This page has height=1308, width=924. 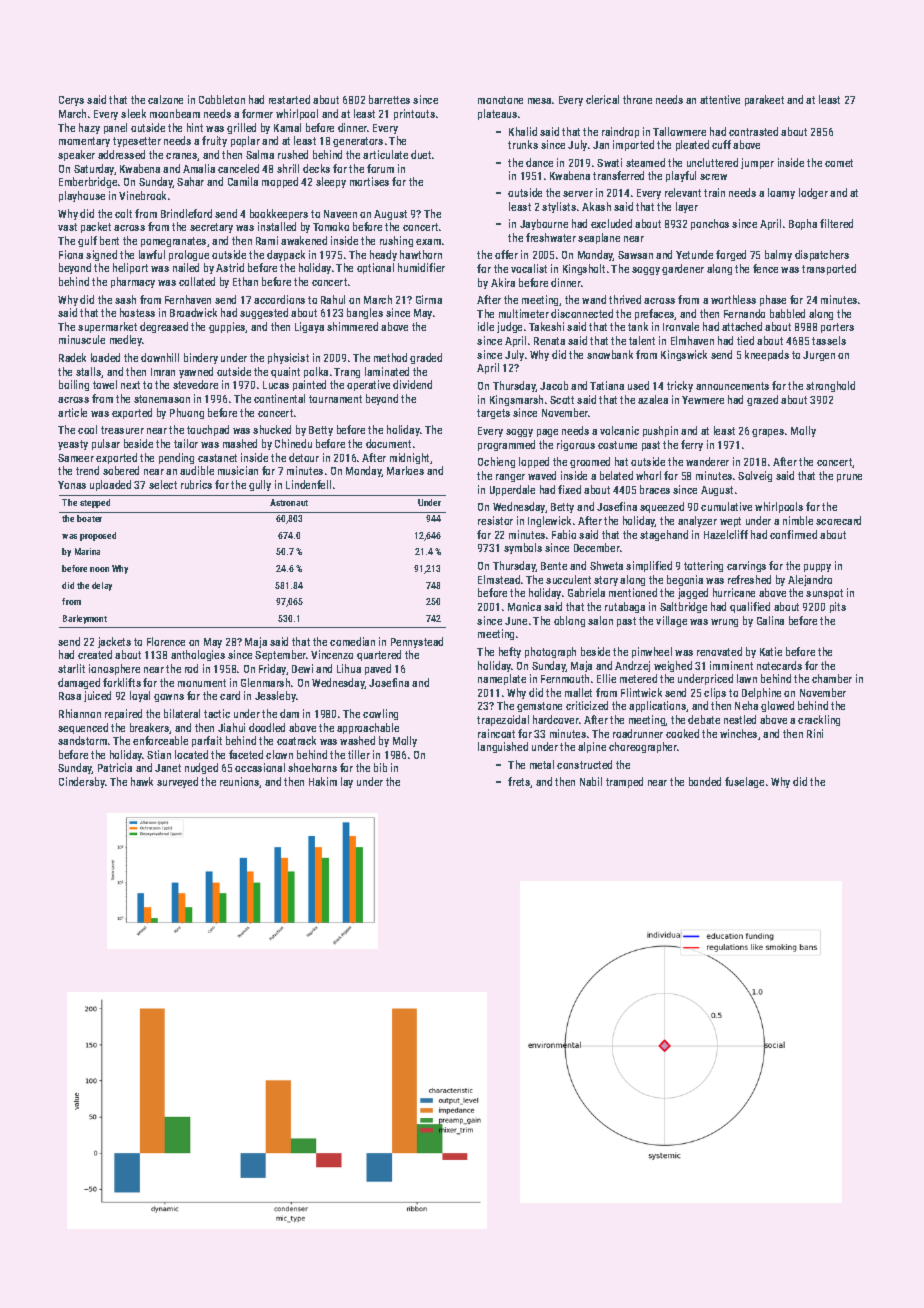 What do you see at coordinates (166, 641) in the page?
I see `Florence` at bounding box center [166, 641].
